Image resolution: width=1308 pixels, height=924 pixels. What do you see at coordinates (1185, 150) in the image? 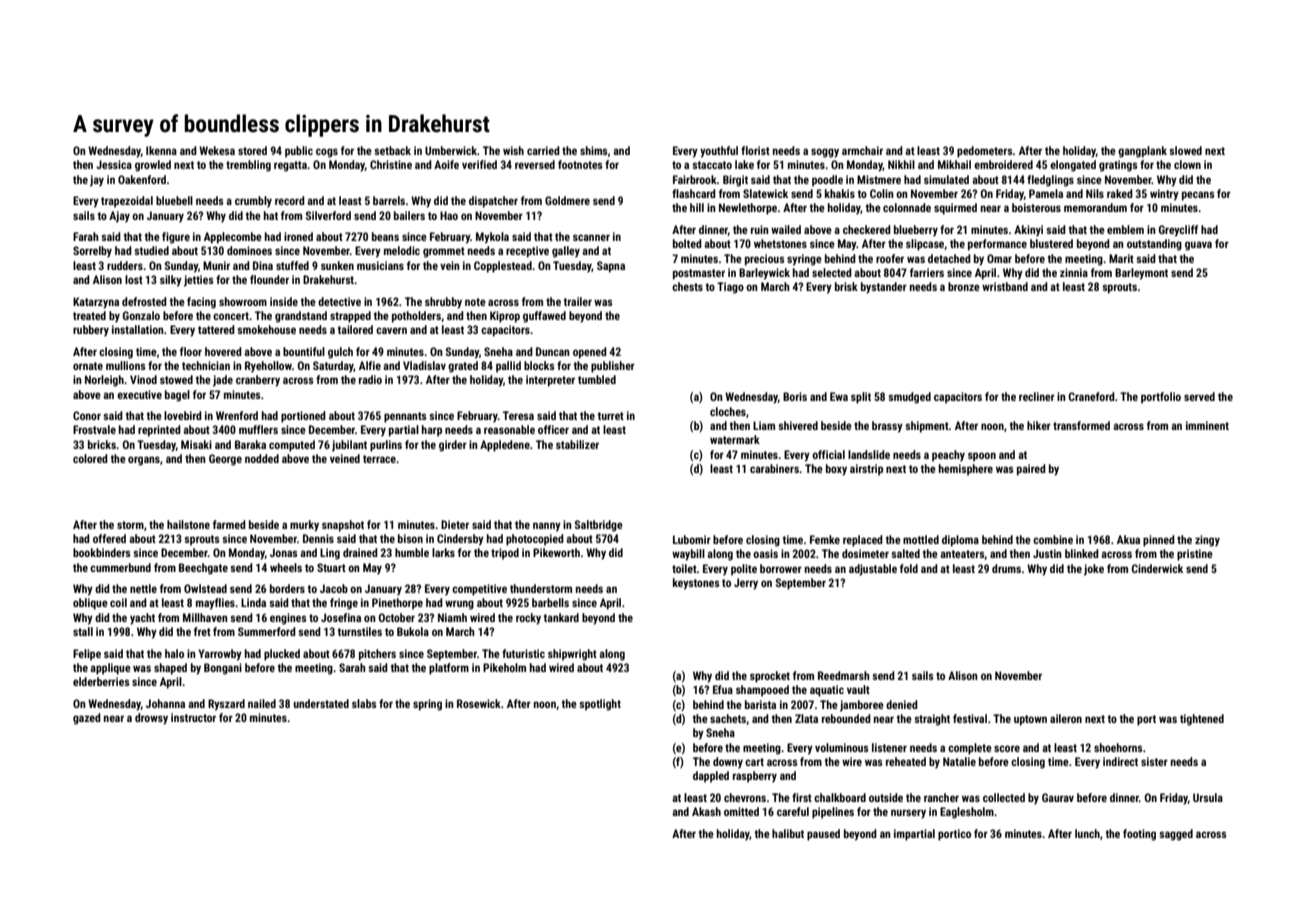
I see `slowed` at bounding box center [1185, 150].
